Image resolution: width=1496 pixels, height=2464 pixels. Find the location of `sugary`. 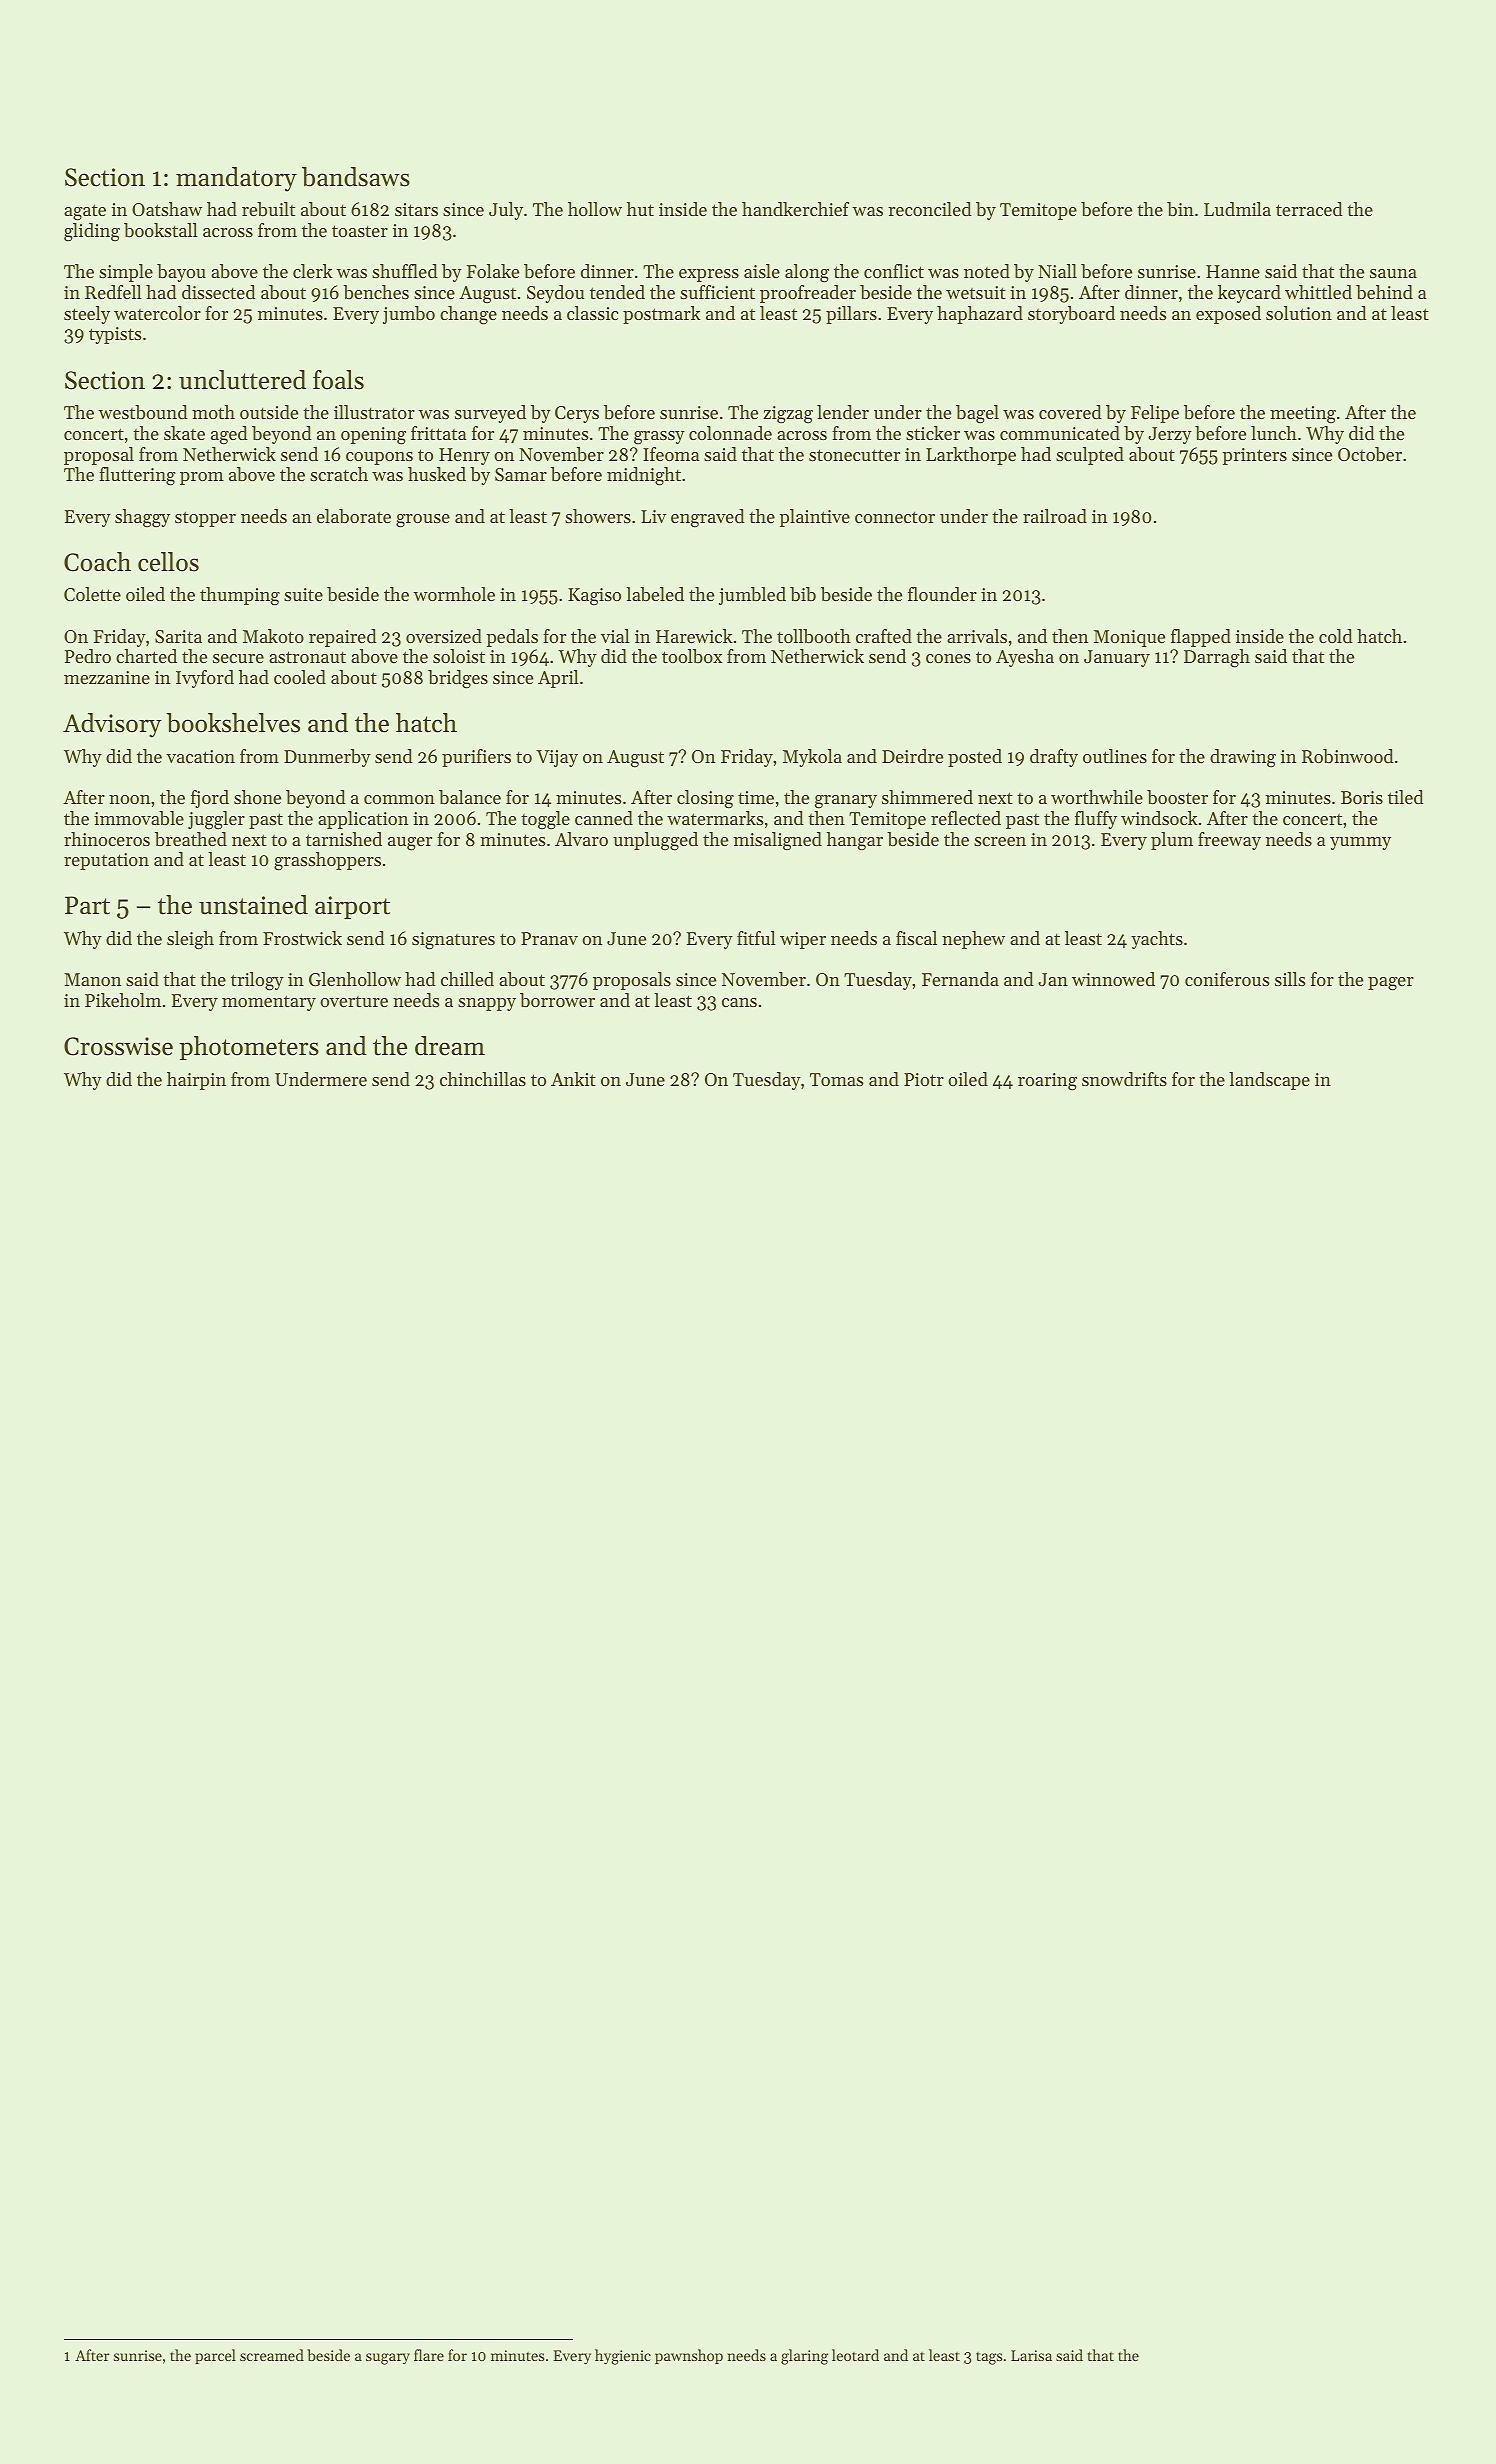

sugary is located at coordinates (388, 2359).
